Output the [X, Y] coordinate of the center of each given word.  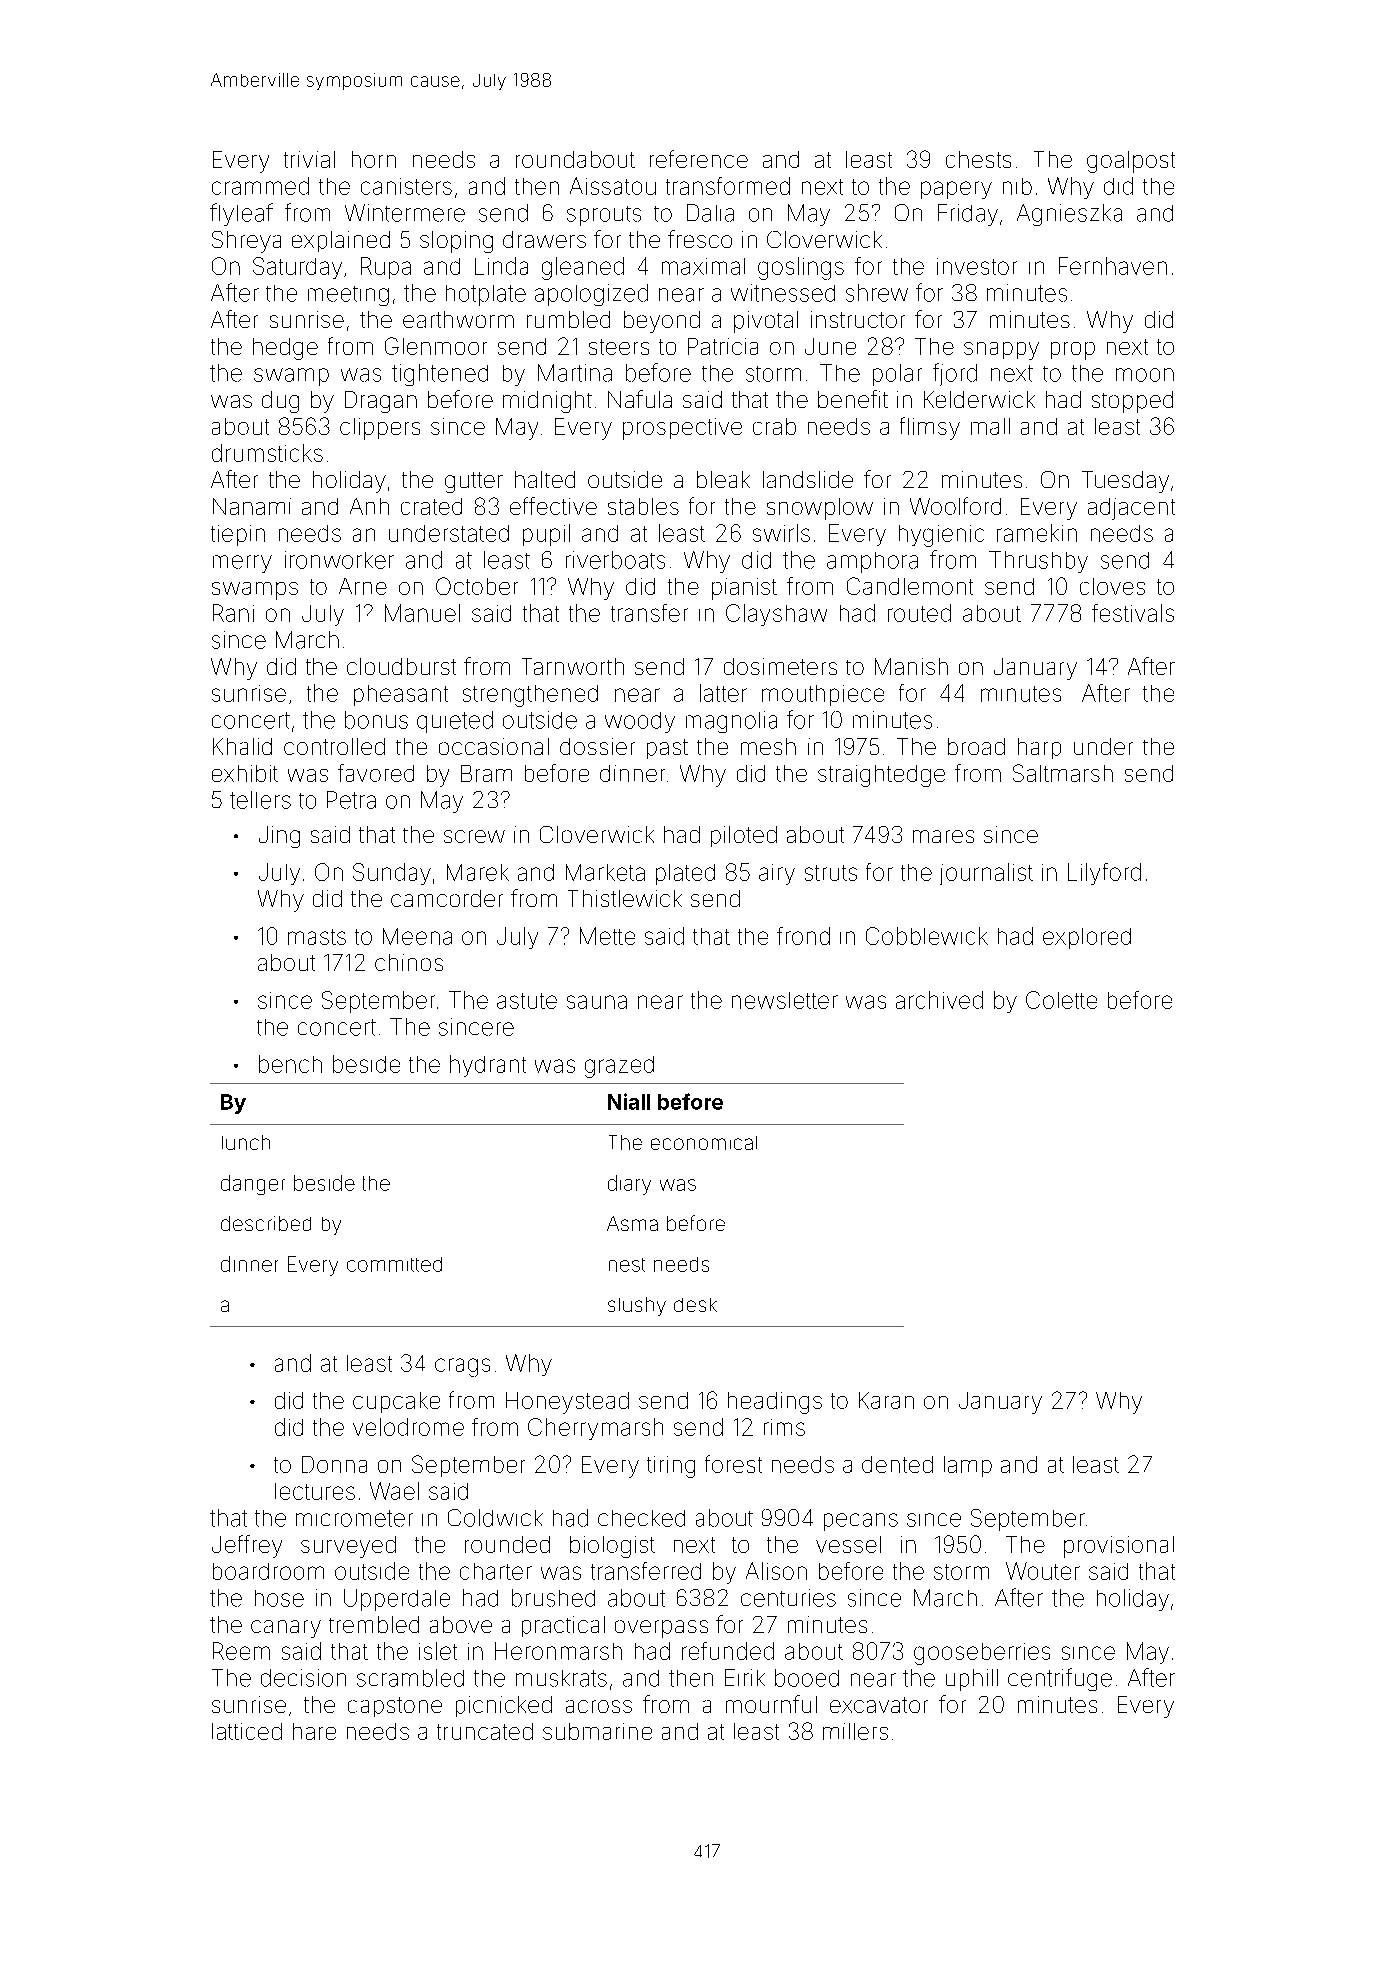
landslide [808, 479]
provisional [1119, 1547]
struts [831, 873]
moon [1145, 375]
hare [314, 1731]
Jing [279, 837]
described [266, 1223]
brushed [553, 1598]
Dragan [381, 402]
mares [943, 836]
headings [775, 1403]
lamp [968, 1466]
